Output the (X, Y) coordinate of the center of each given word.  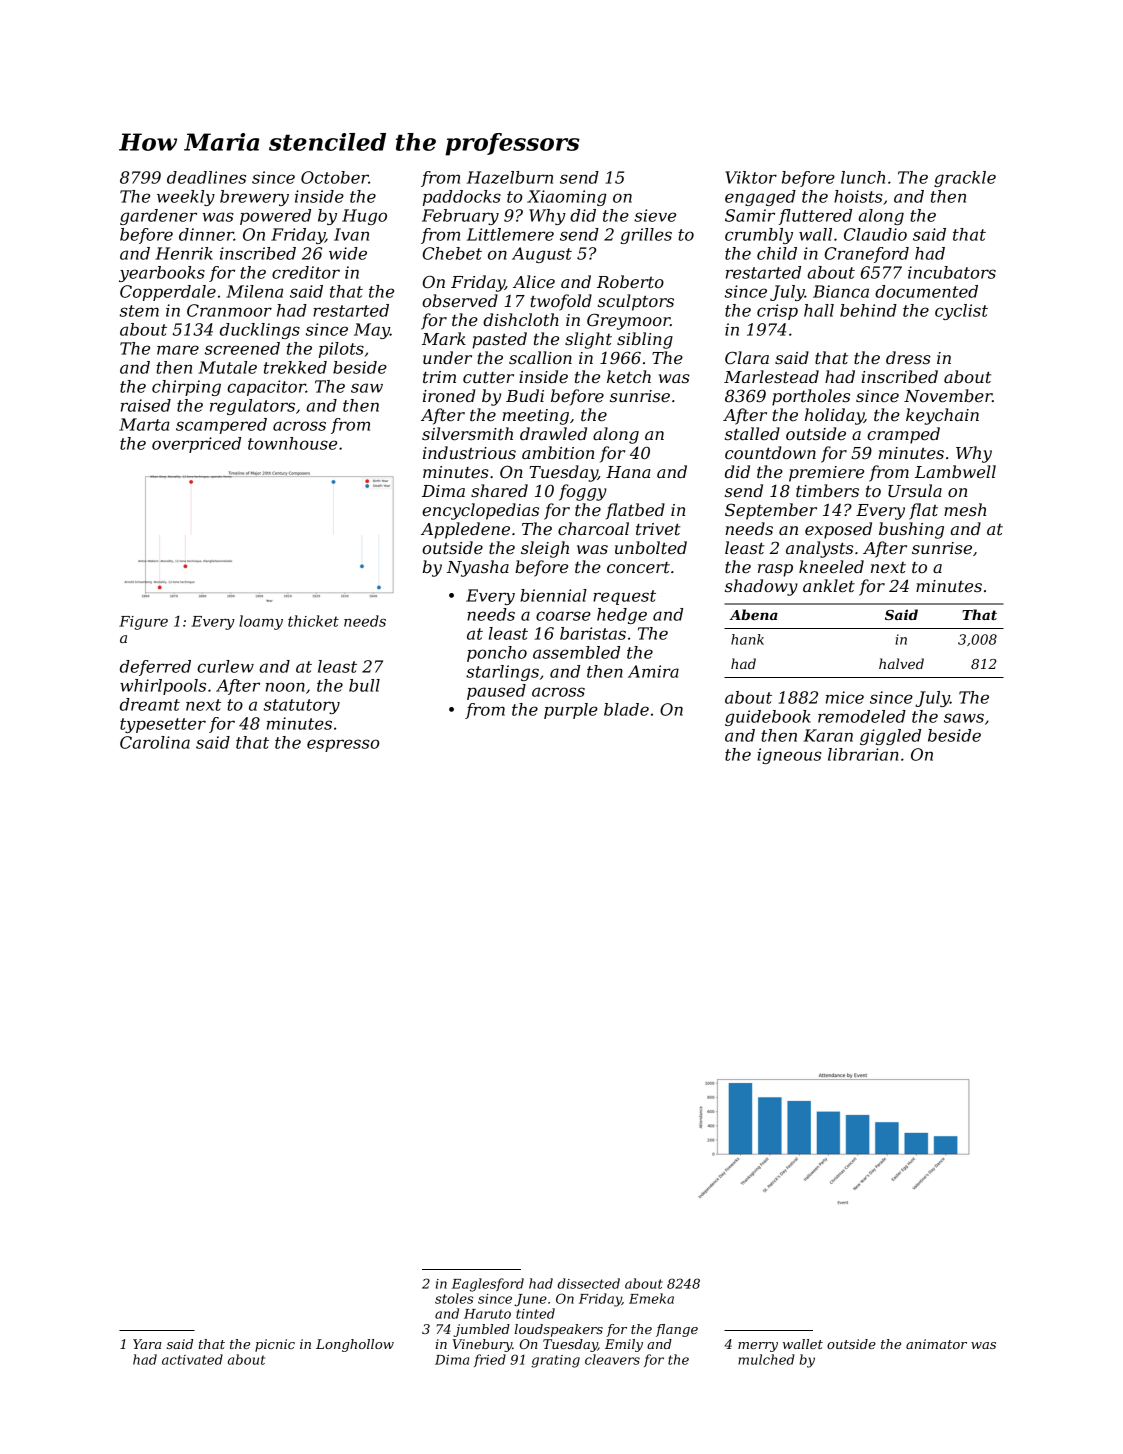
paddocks (462, 198)
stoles (454, 1298)
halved (901, 663)
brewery (254, 198)
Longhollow (355, 1345)
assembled (576, 652)
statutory (302, 706)
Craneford (867, 255)
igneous (789, 756)
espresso (343, 745)
